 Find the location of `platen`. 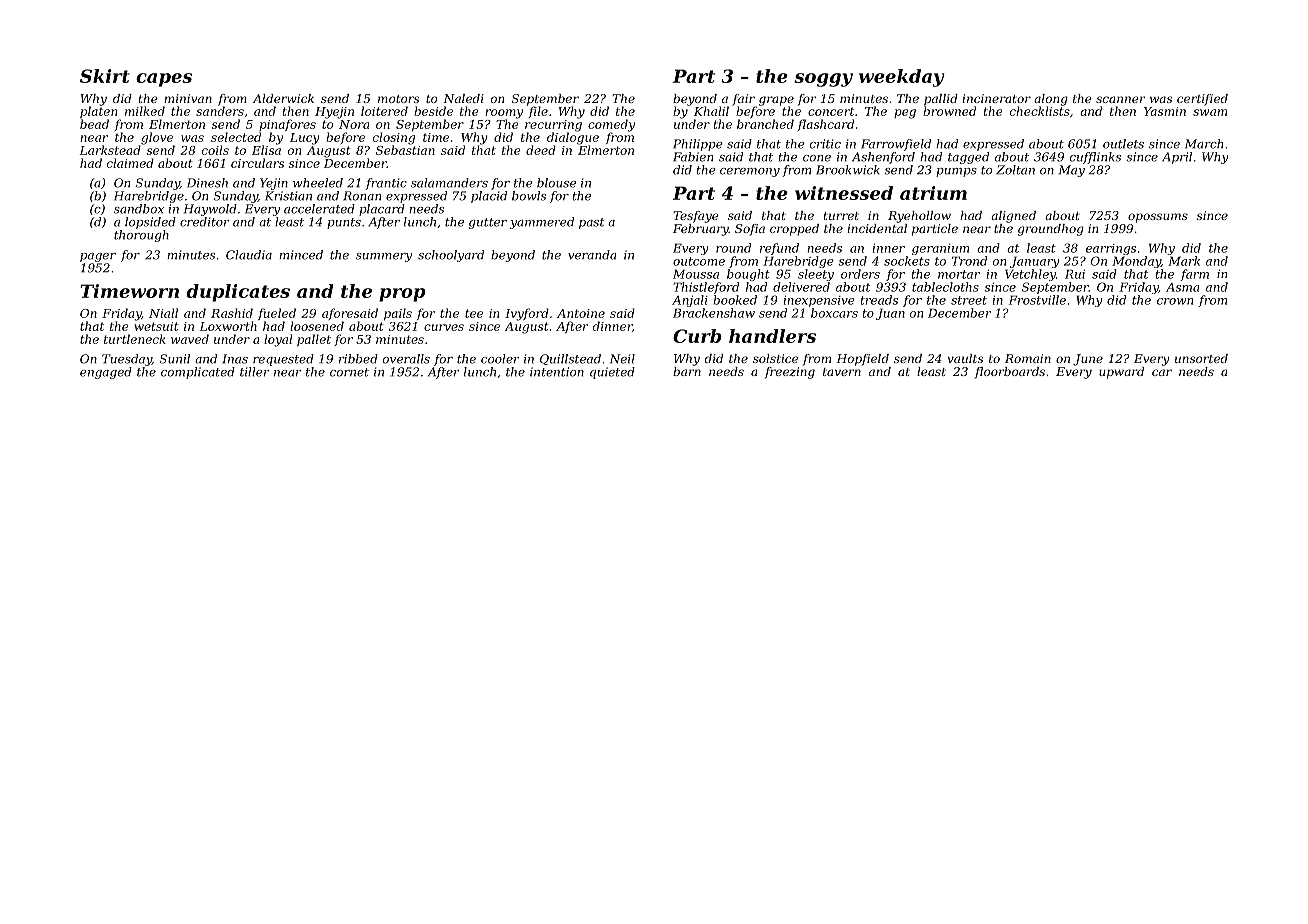

platen is located at coordinates (98, 112).
